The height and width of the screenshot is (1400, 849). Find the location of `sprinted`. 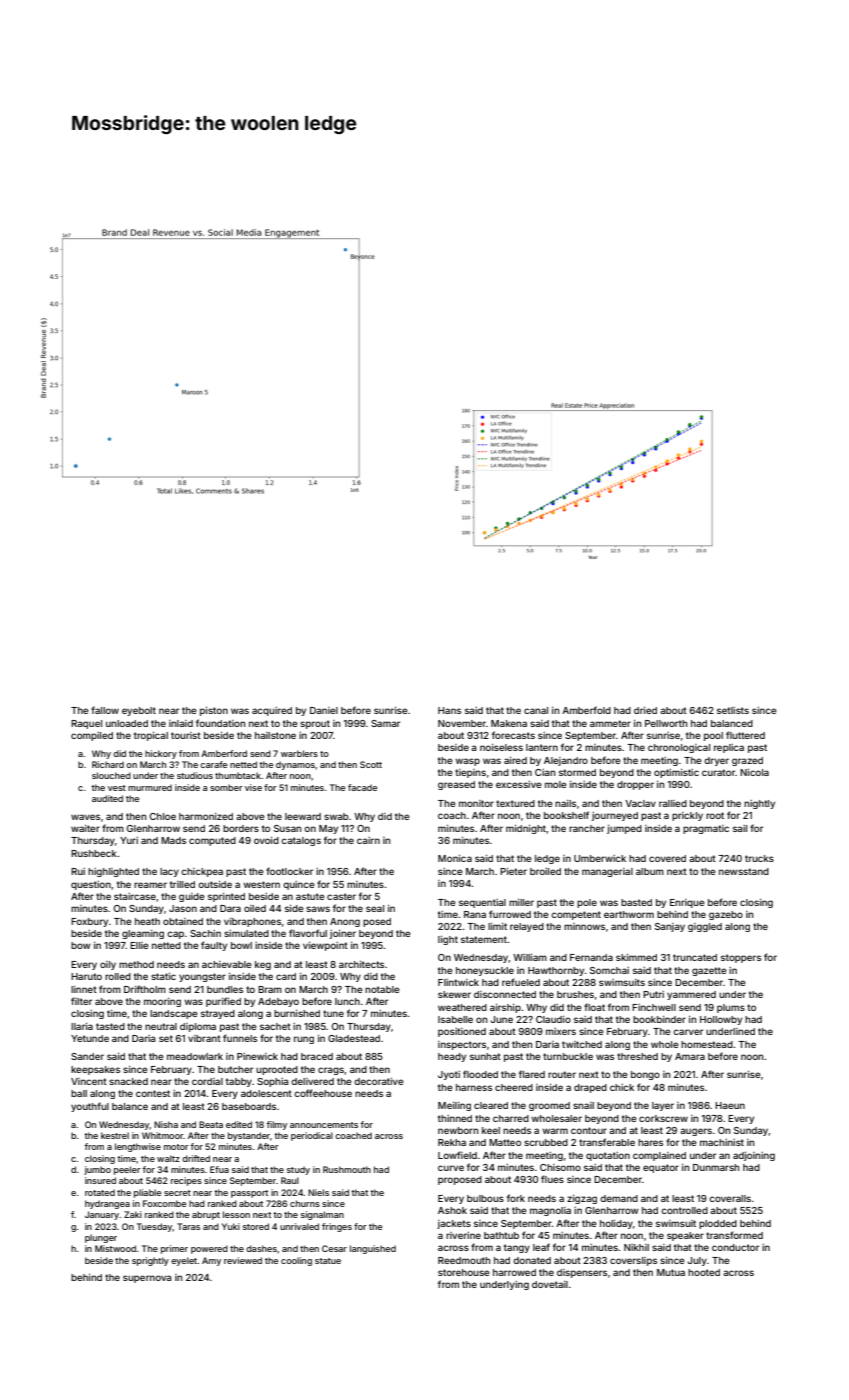

sprinted is located at coordinates (226, 897).
